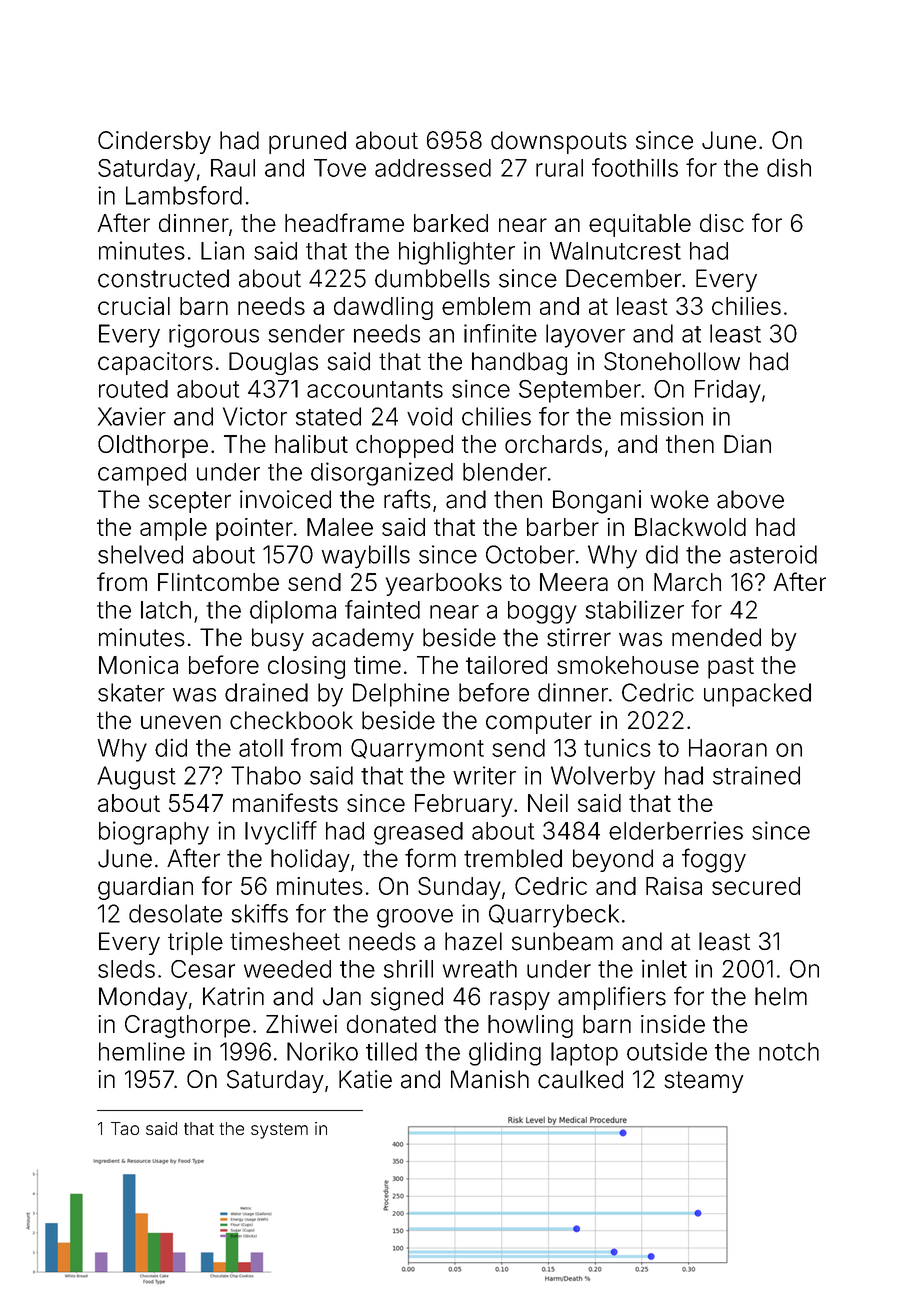 This document has width=924, height=1311. Describe the element at coordinates (340, 168) in the document. I see `Tove` at that location.
